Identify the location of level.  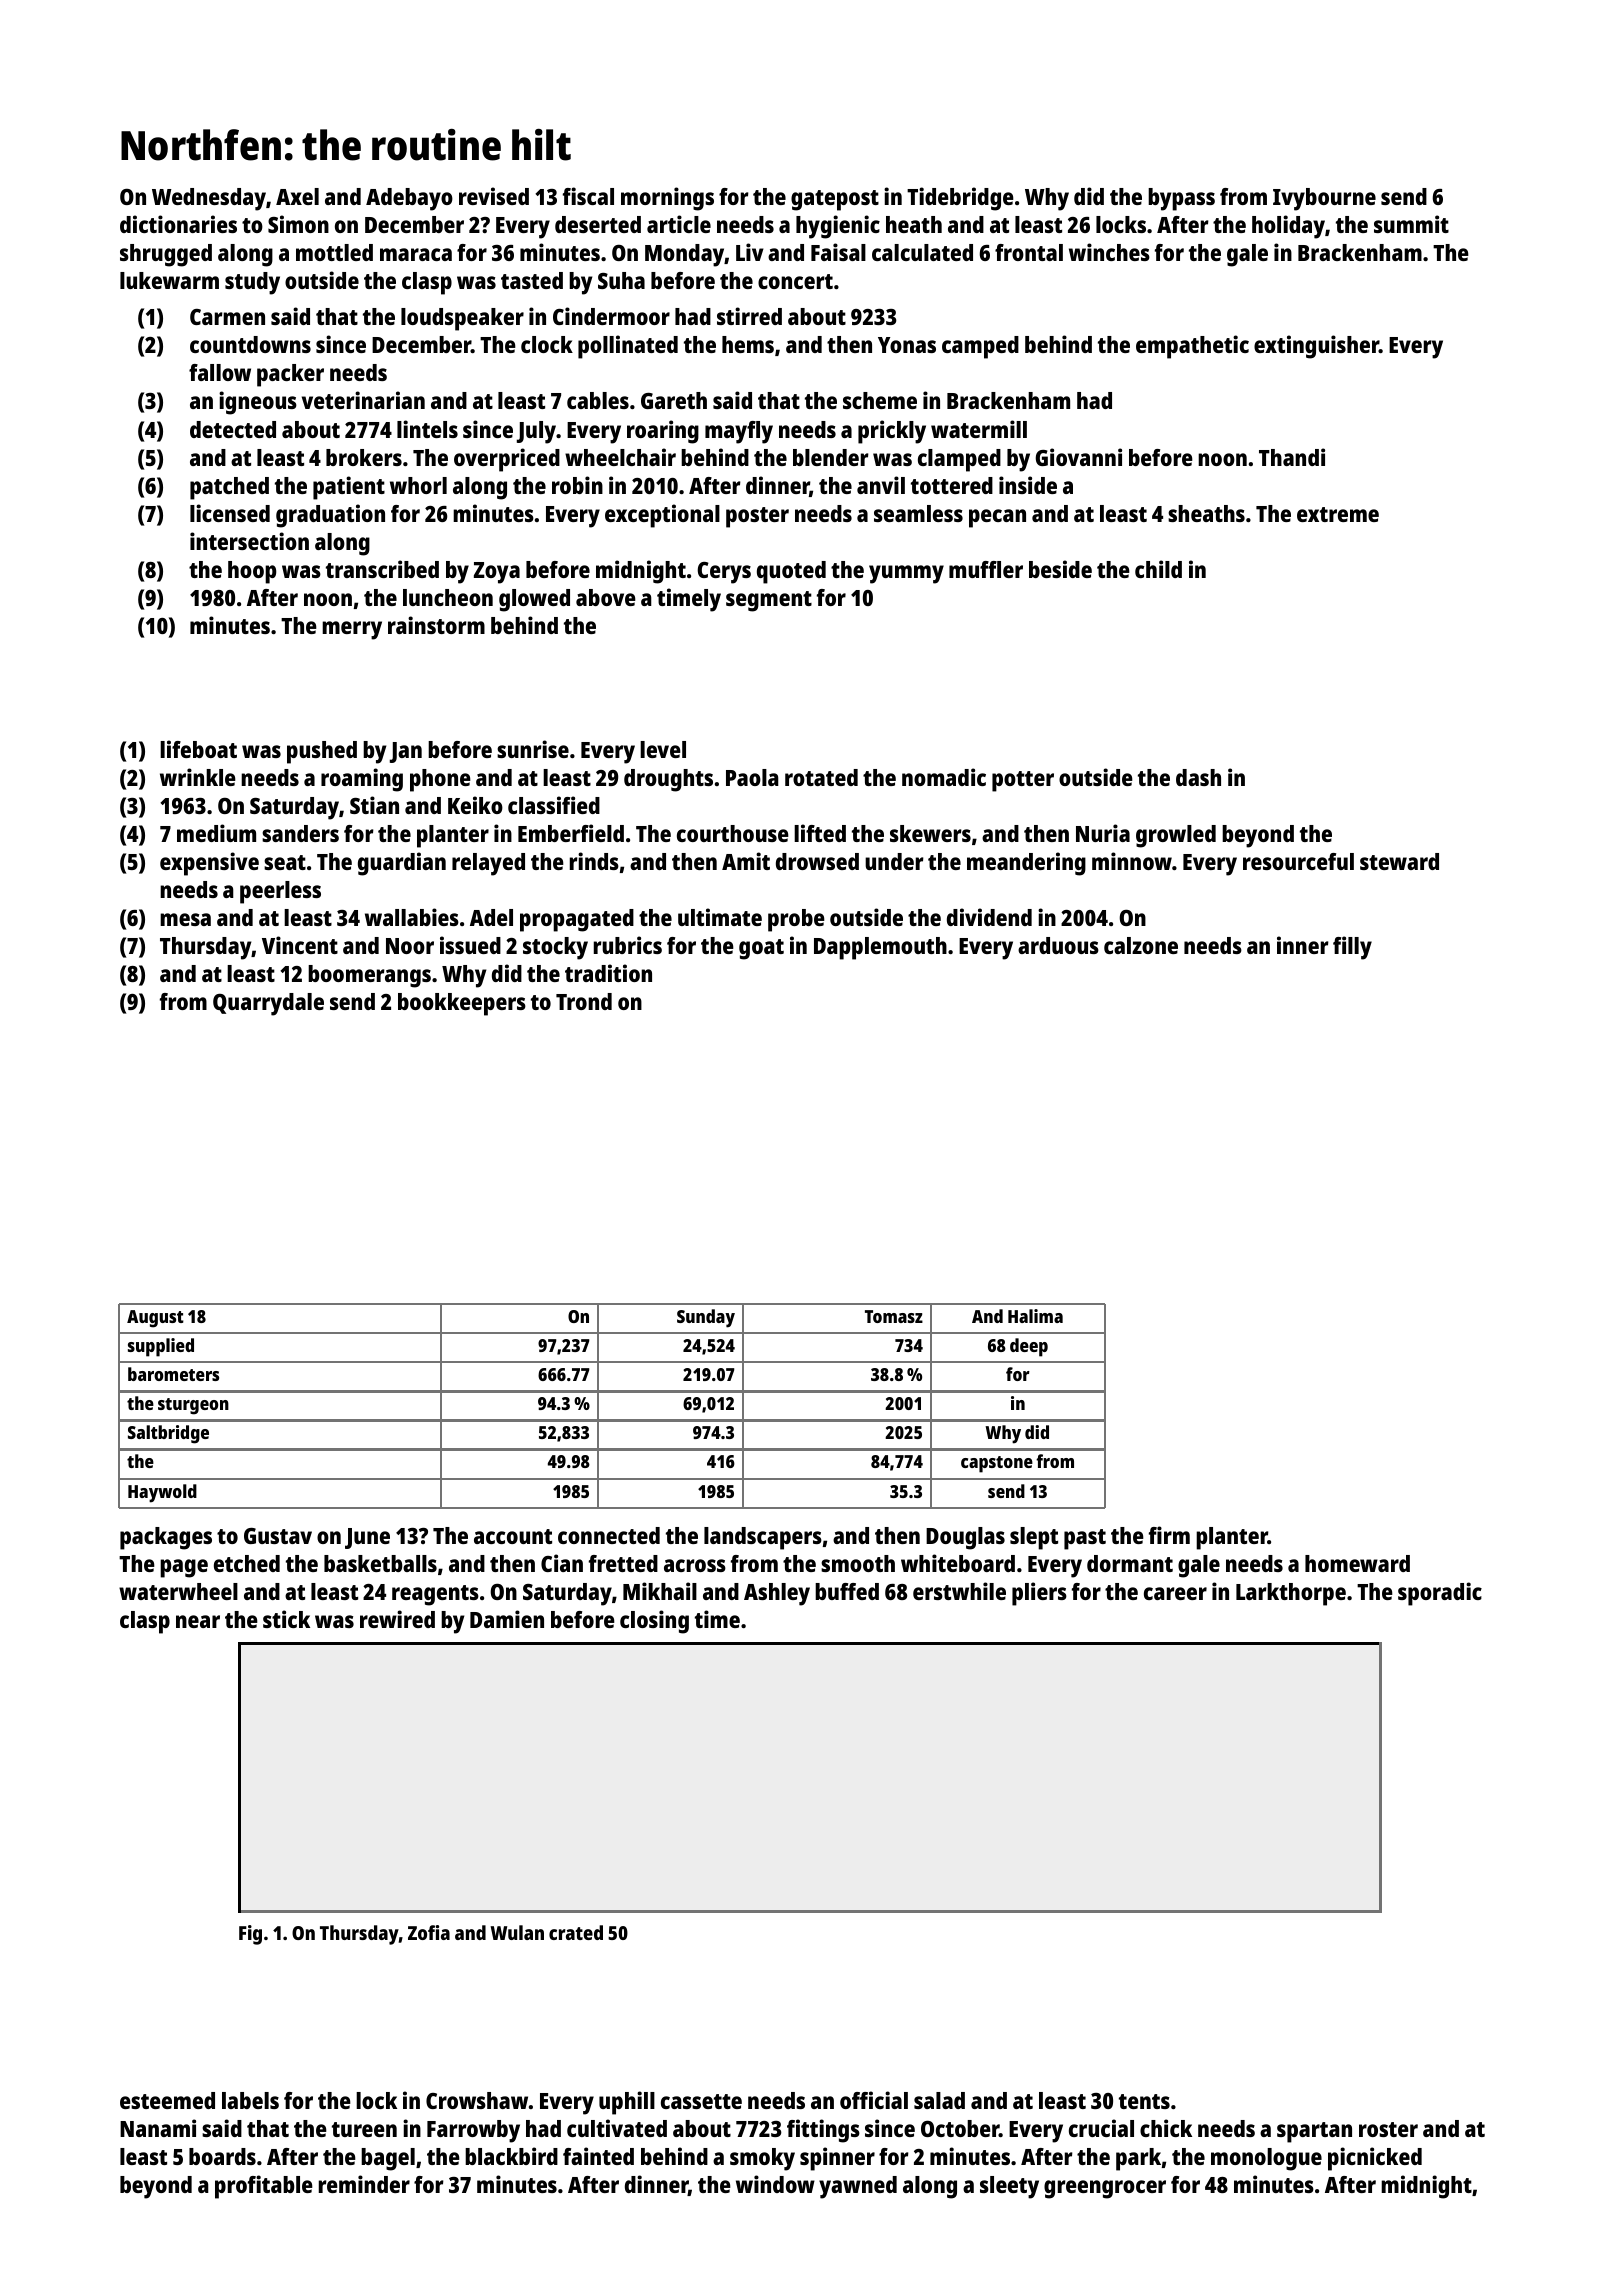
(663, 749).
